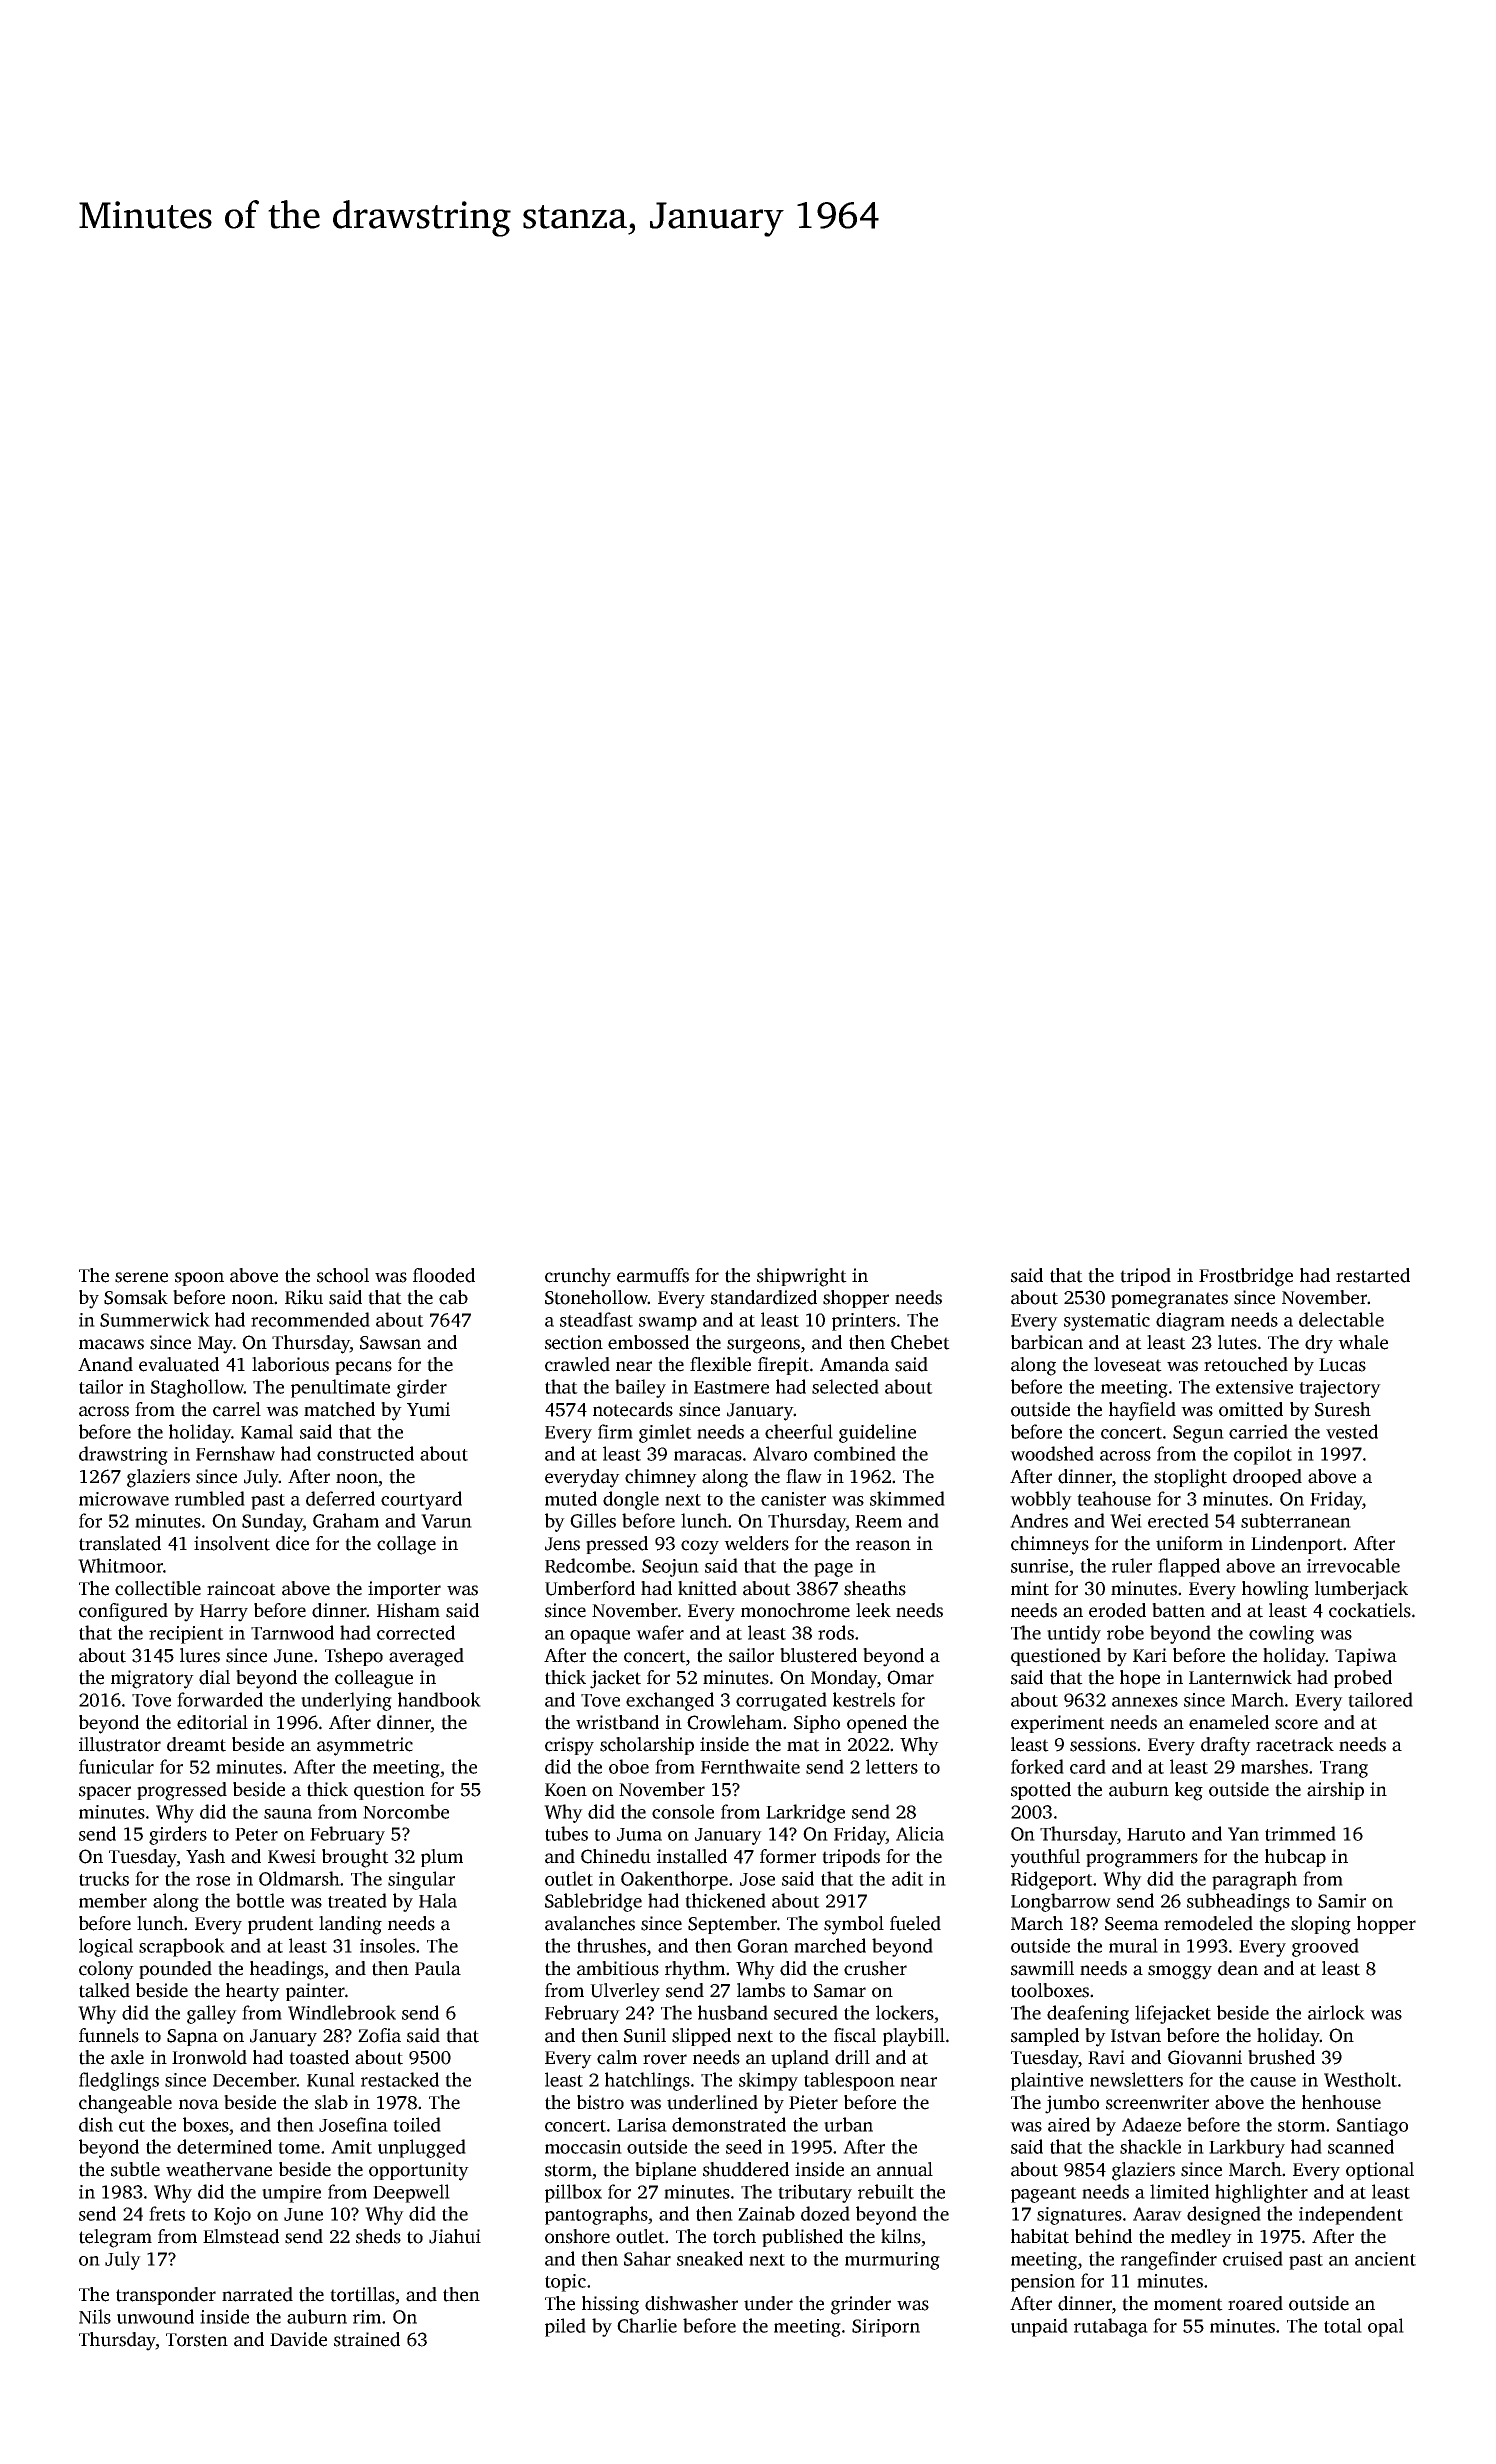  What do you see at coordinates (292, 1632) in the image?
I see `Tarnwood` at bounding box center [292, 1632].
